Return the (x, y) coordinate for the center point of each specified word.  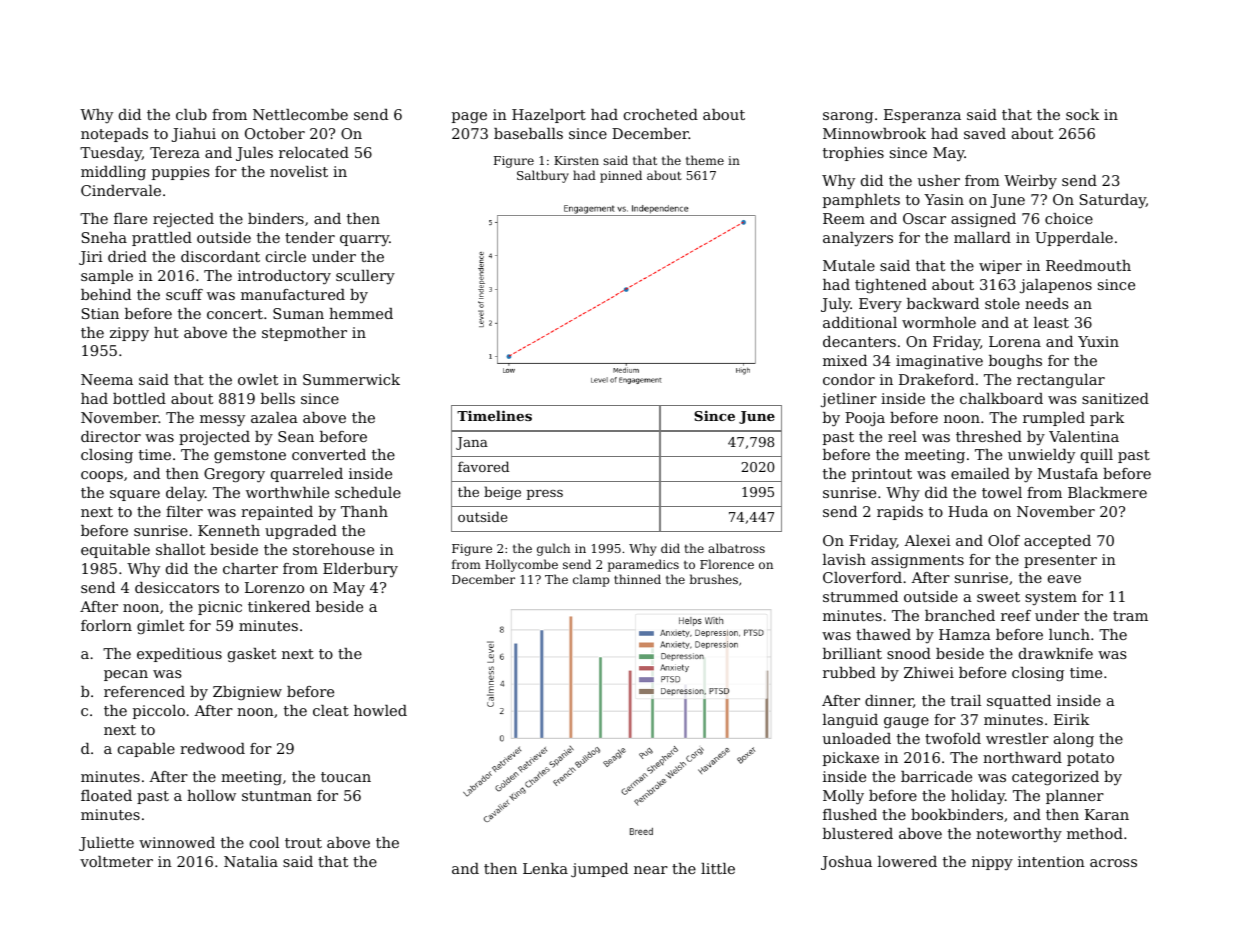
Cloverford (862, 577)
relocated (314, 152)
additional (860, 322)
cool (264, 842)
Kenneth (229, 530)
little (718, 868)
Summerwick (351, 379)
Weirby (1030, 182)
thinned (637, 579)
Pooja (865, 419)
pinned (621, 176)
